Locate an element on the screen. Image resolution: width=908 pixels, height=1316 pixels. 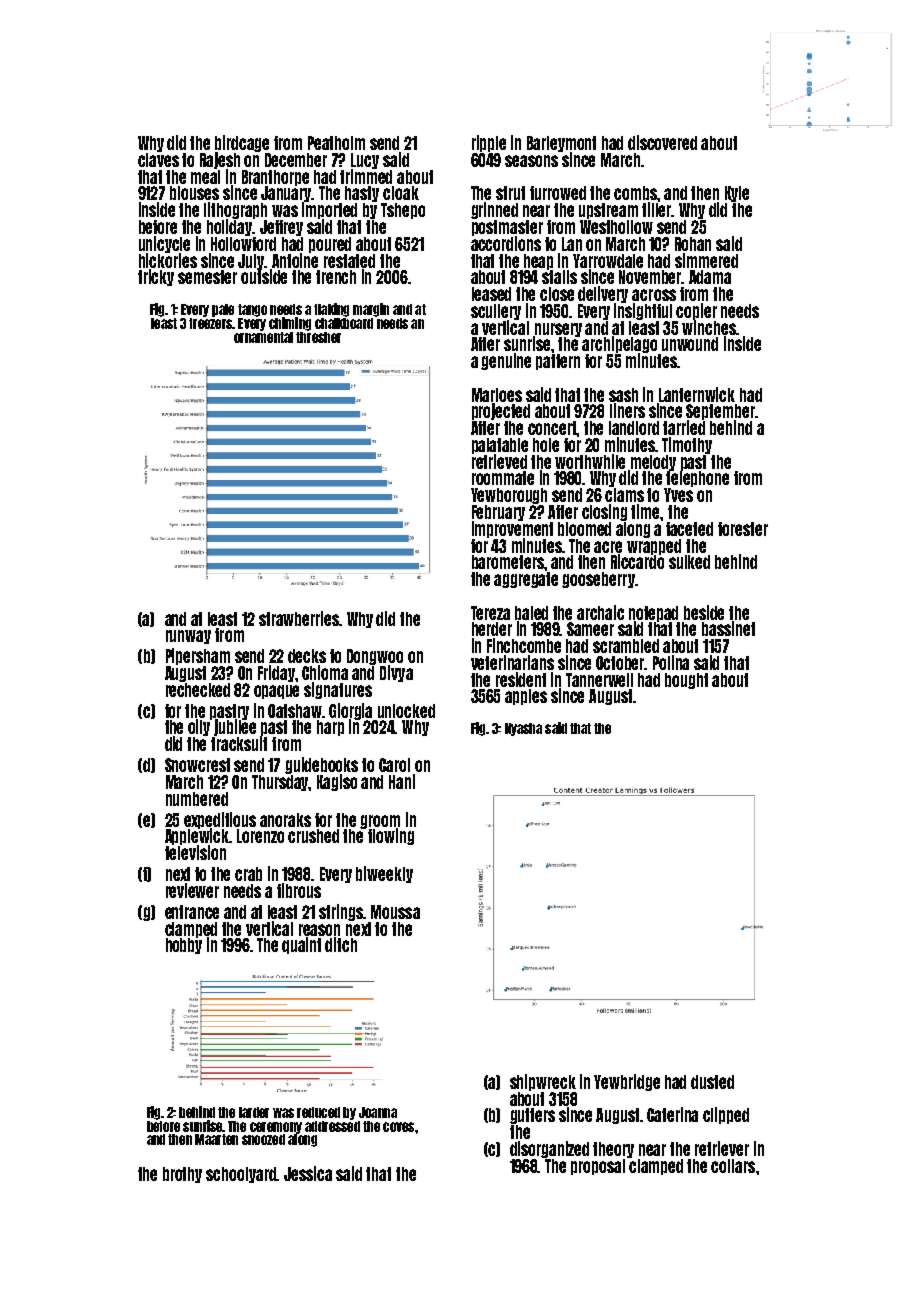
Lanternwick is located at coordinates (697, 394).
